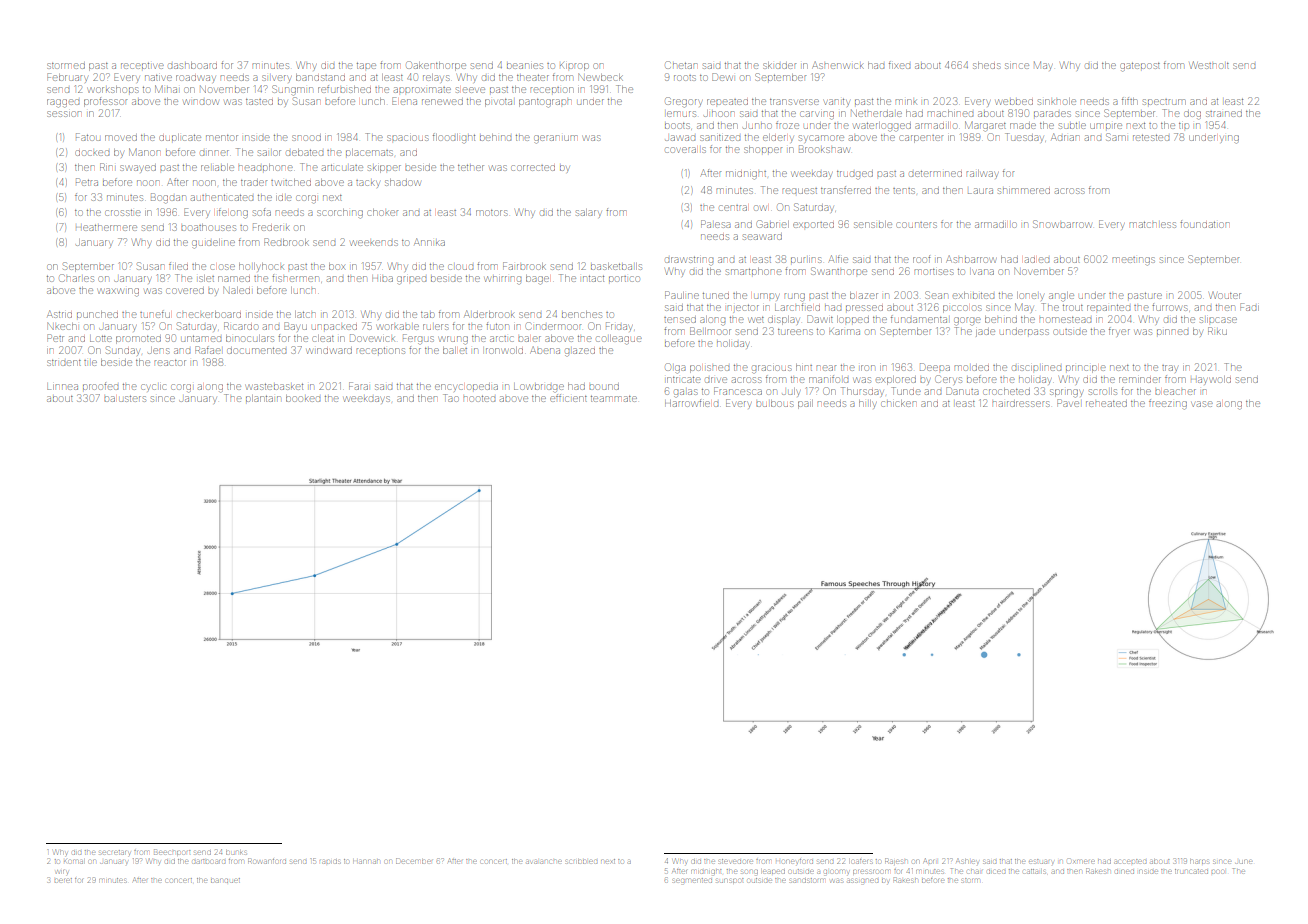  I want to click on retested, so click(1151, 138).
